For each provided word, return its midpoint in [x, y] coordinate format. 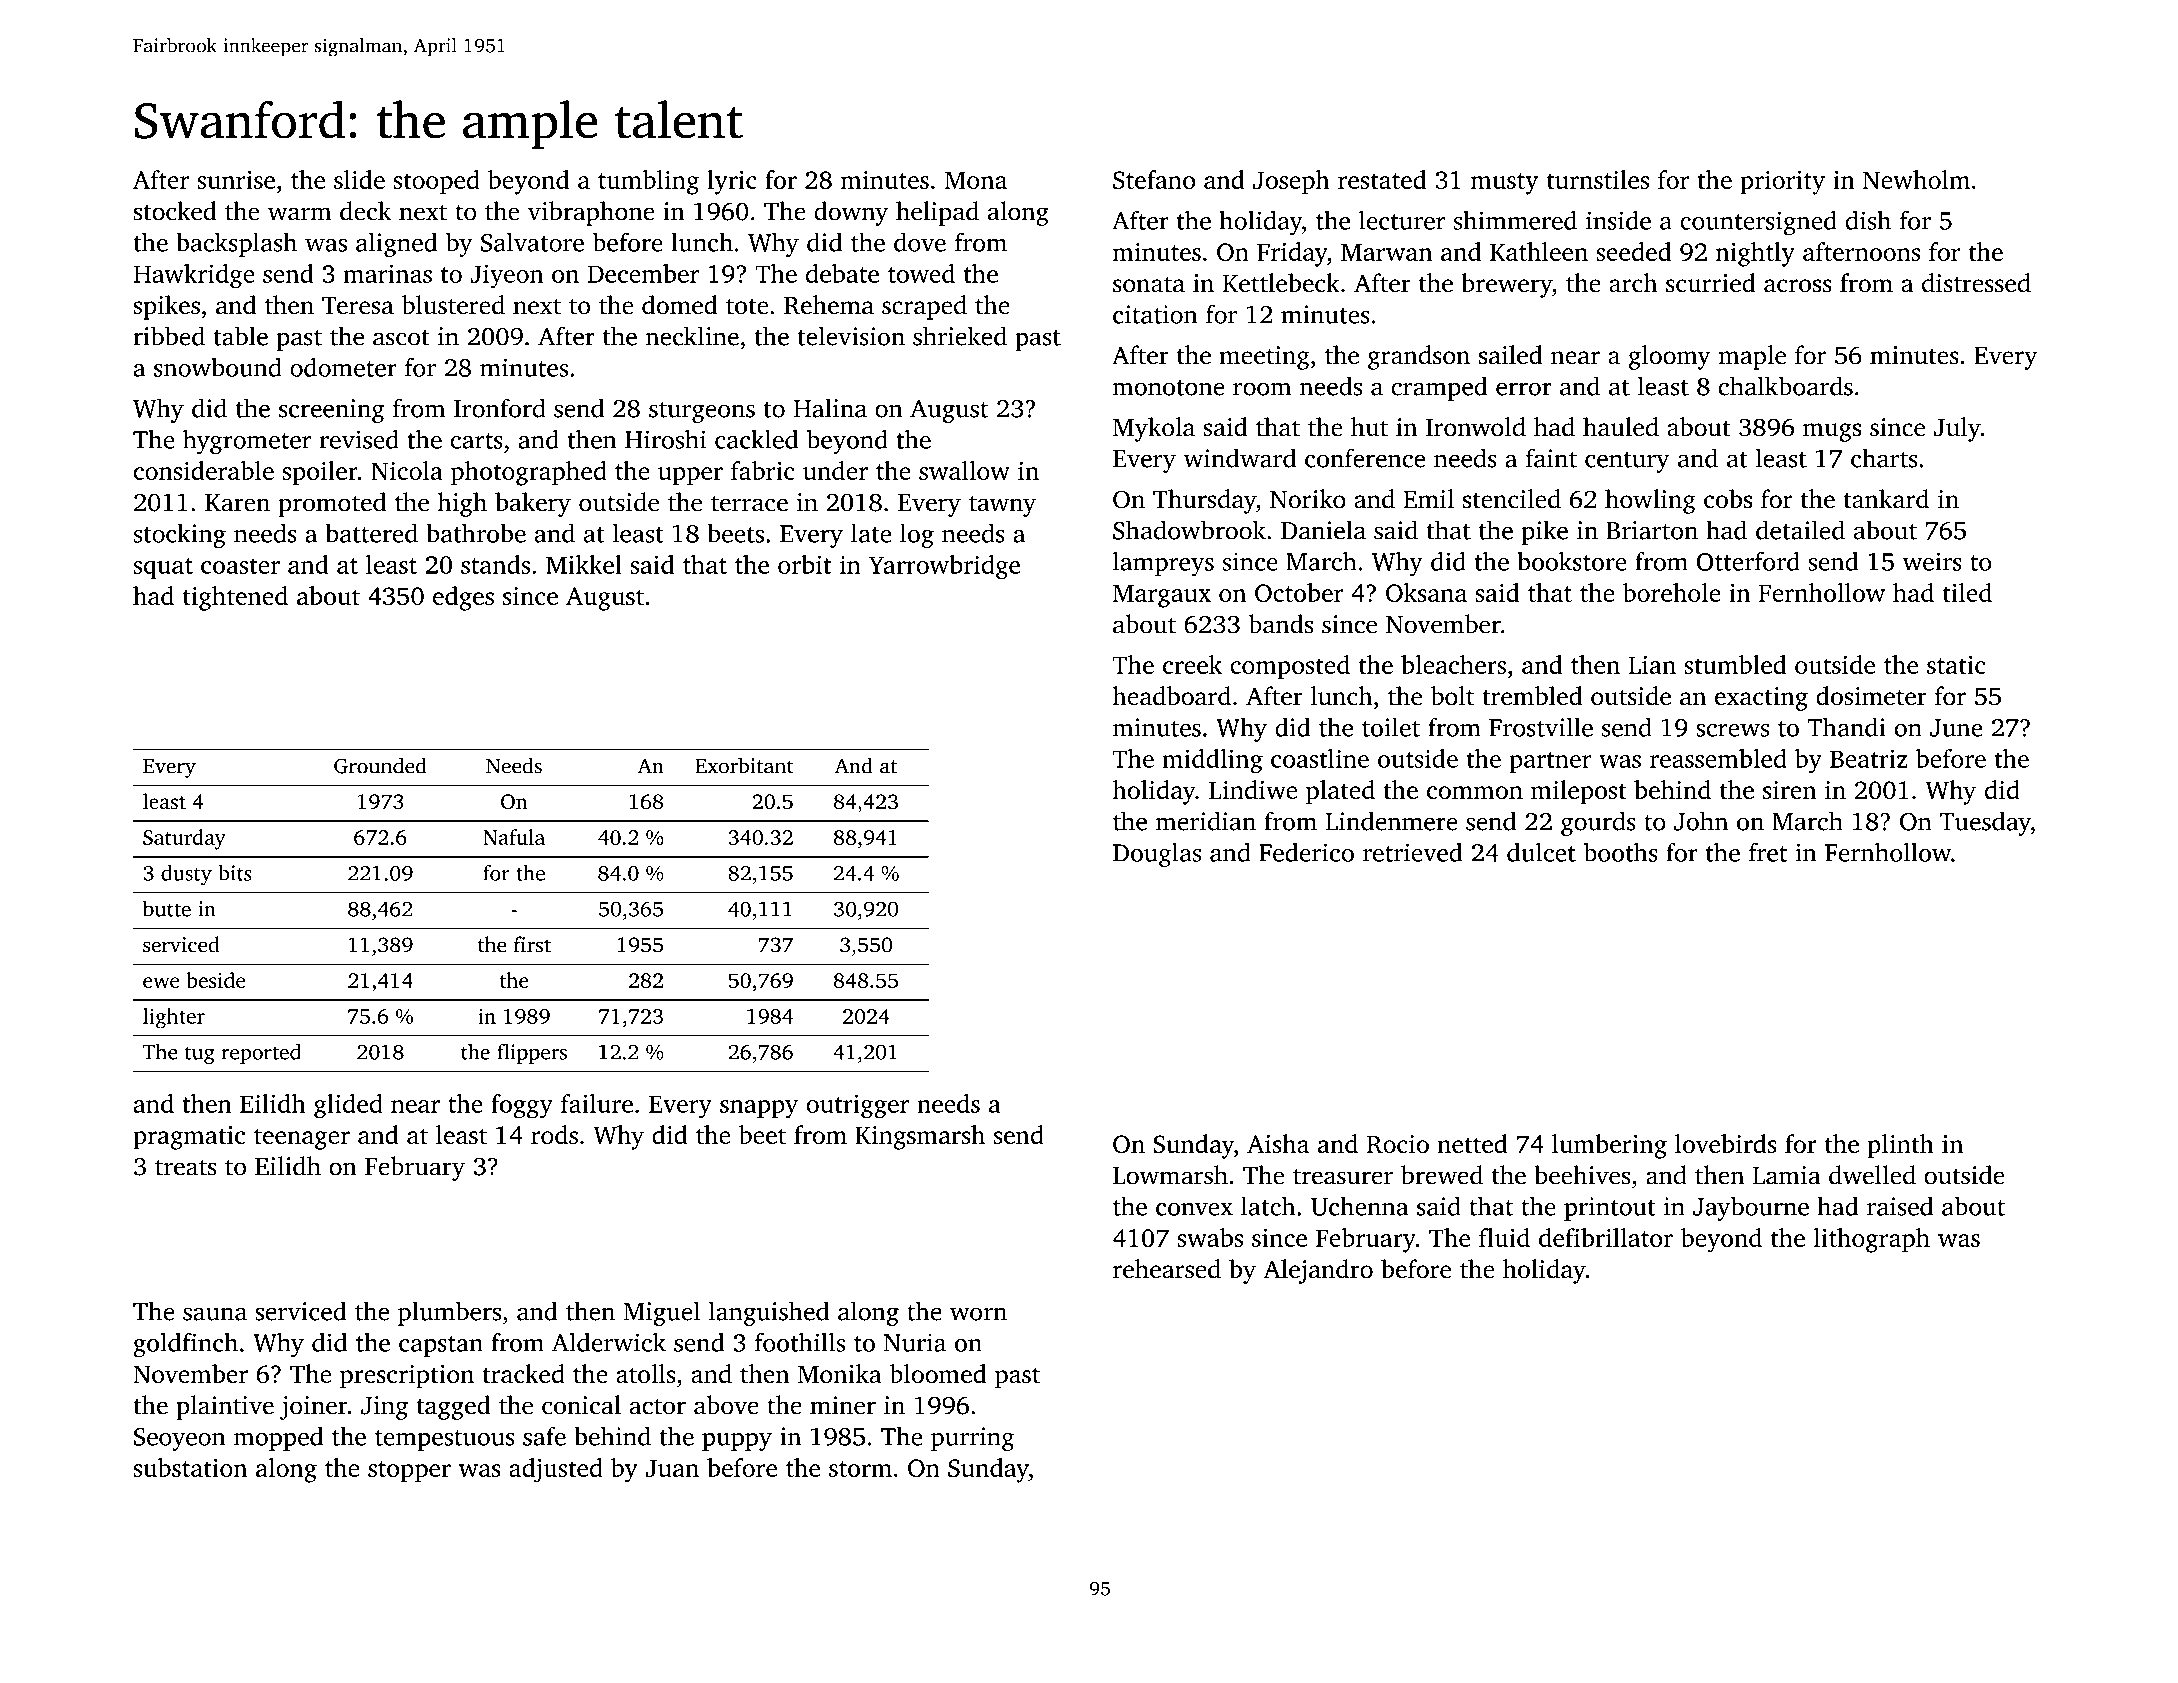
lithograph [1872, 1240]
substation [190, 1467]
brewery [1506, 285]
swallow [964, 470]
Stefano [1154, 179]
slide [359, 179]
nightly [1755, 254]
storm [860, 1469]
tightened [235, 598]
